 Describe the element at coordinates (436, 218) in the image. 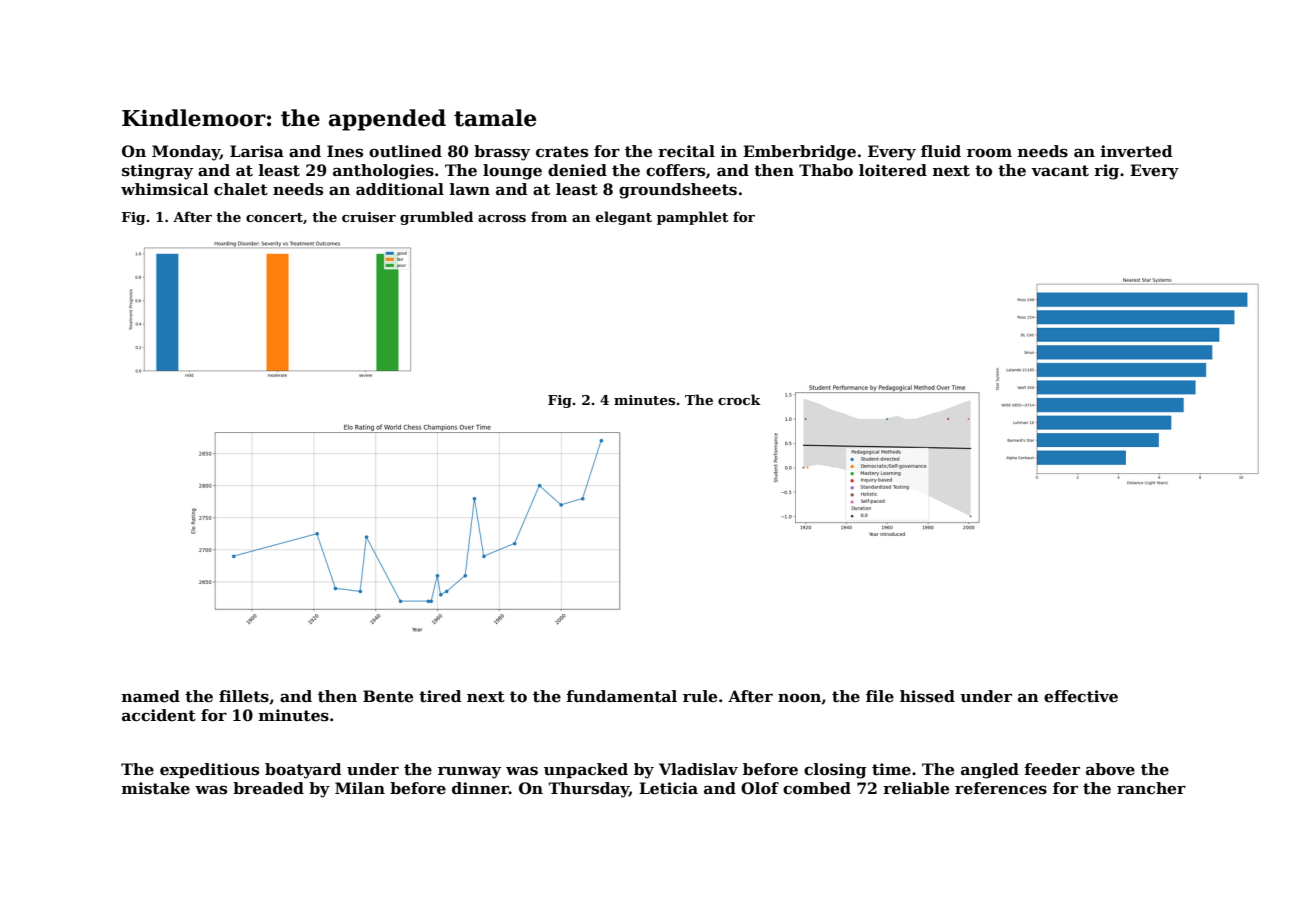

I see `grumbled` at that location.
